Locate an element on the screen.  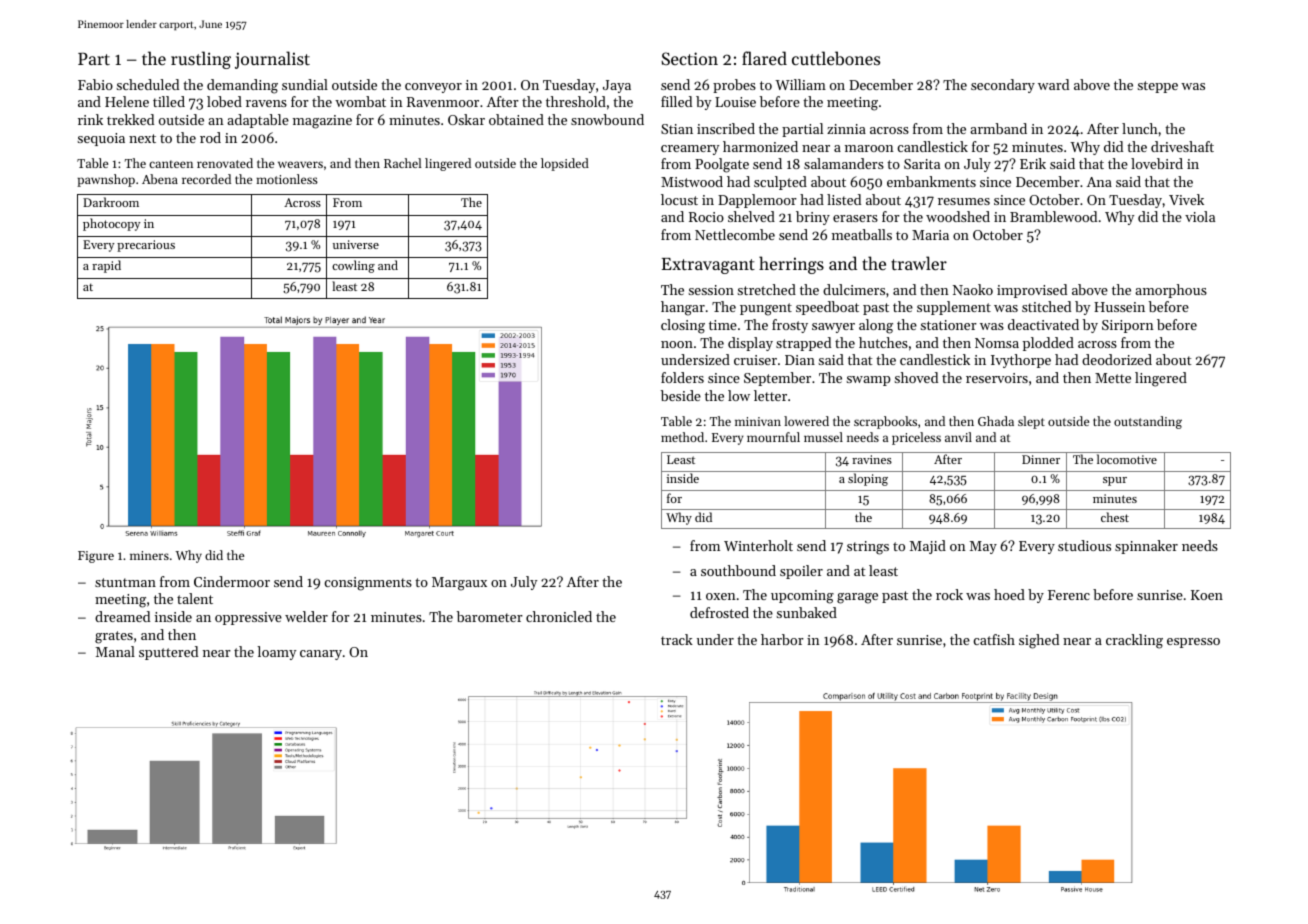
armband is located at coordinates (998, 128).
